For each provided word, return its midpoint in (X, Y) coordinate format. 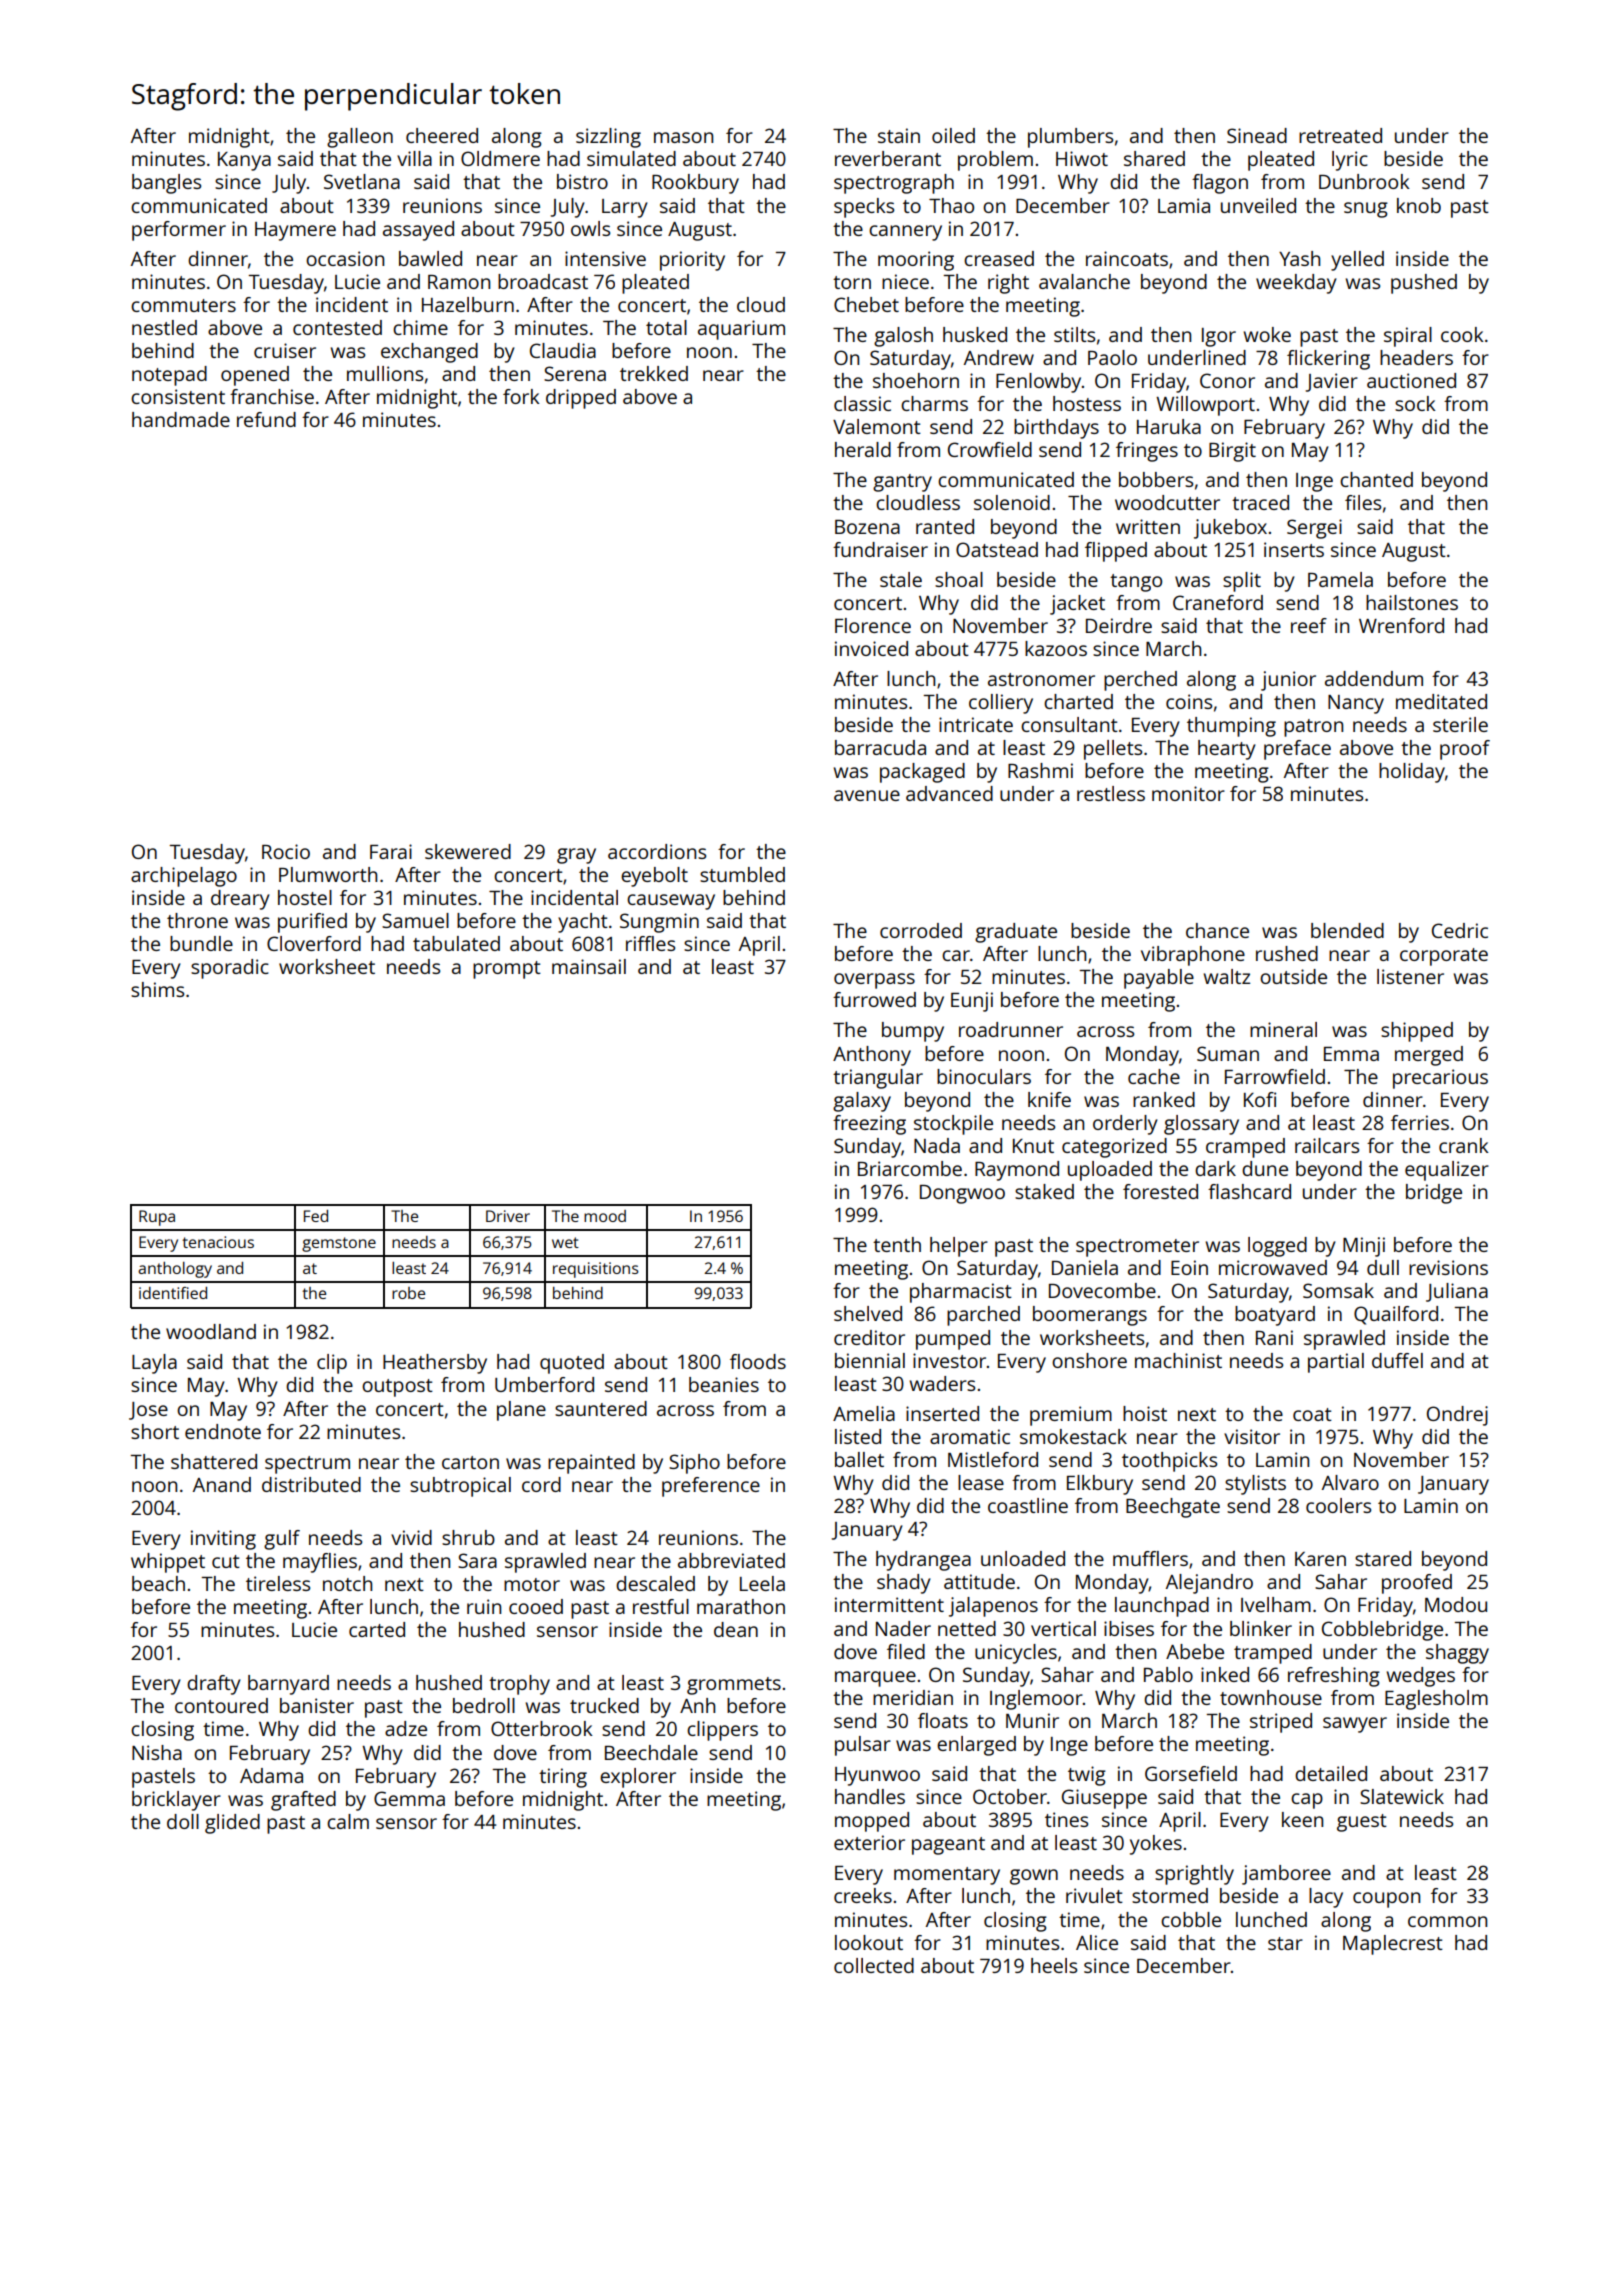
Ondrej (1457, 1416)
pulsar (863, 1746)
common (1447, 1921)
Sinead (1257, 135)
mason (683, 137)
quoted (572, 1364)
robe (408, 1293)
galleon (360, 138)
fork (521, 396)
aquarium (741, 330)
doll (183, 1821)
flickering (1328, 360)
